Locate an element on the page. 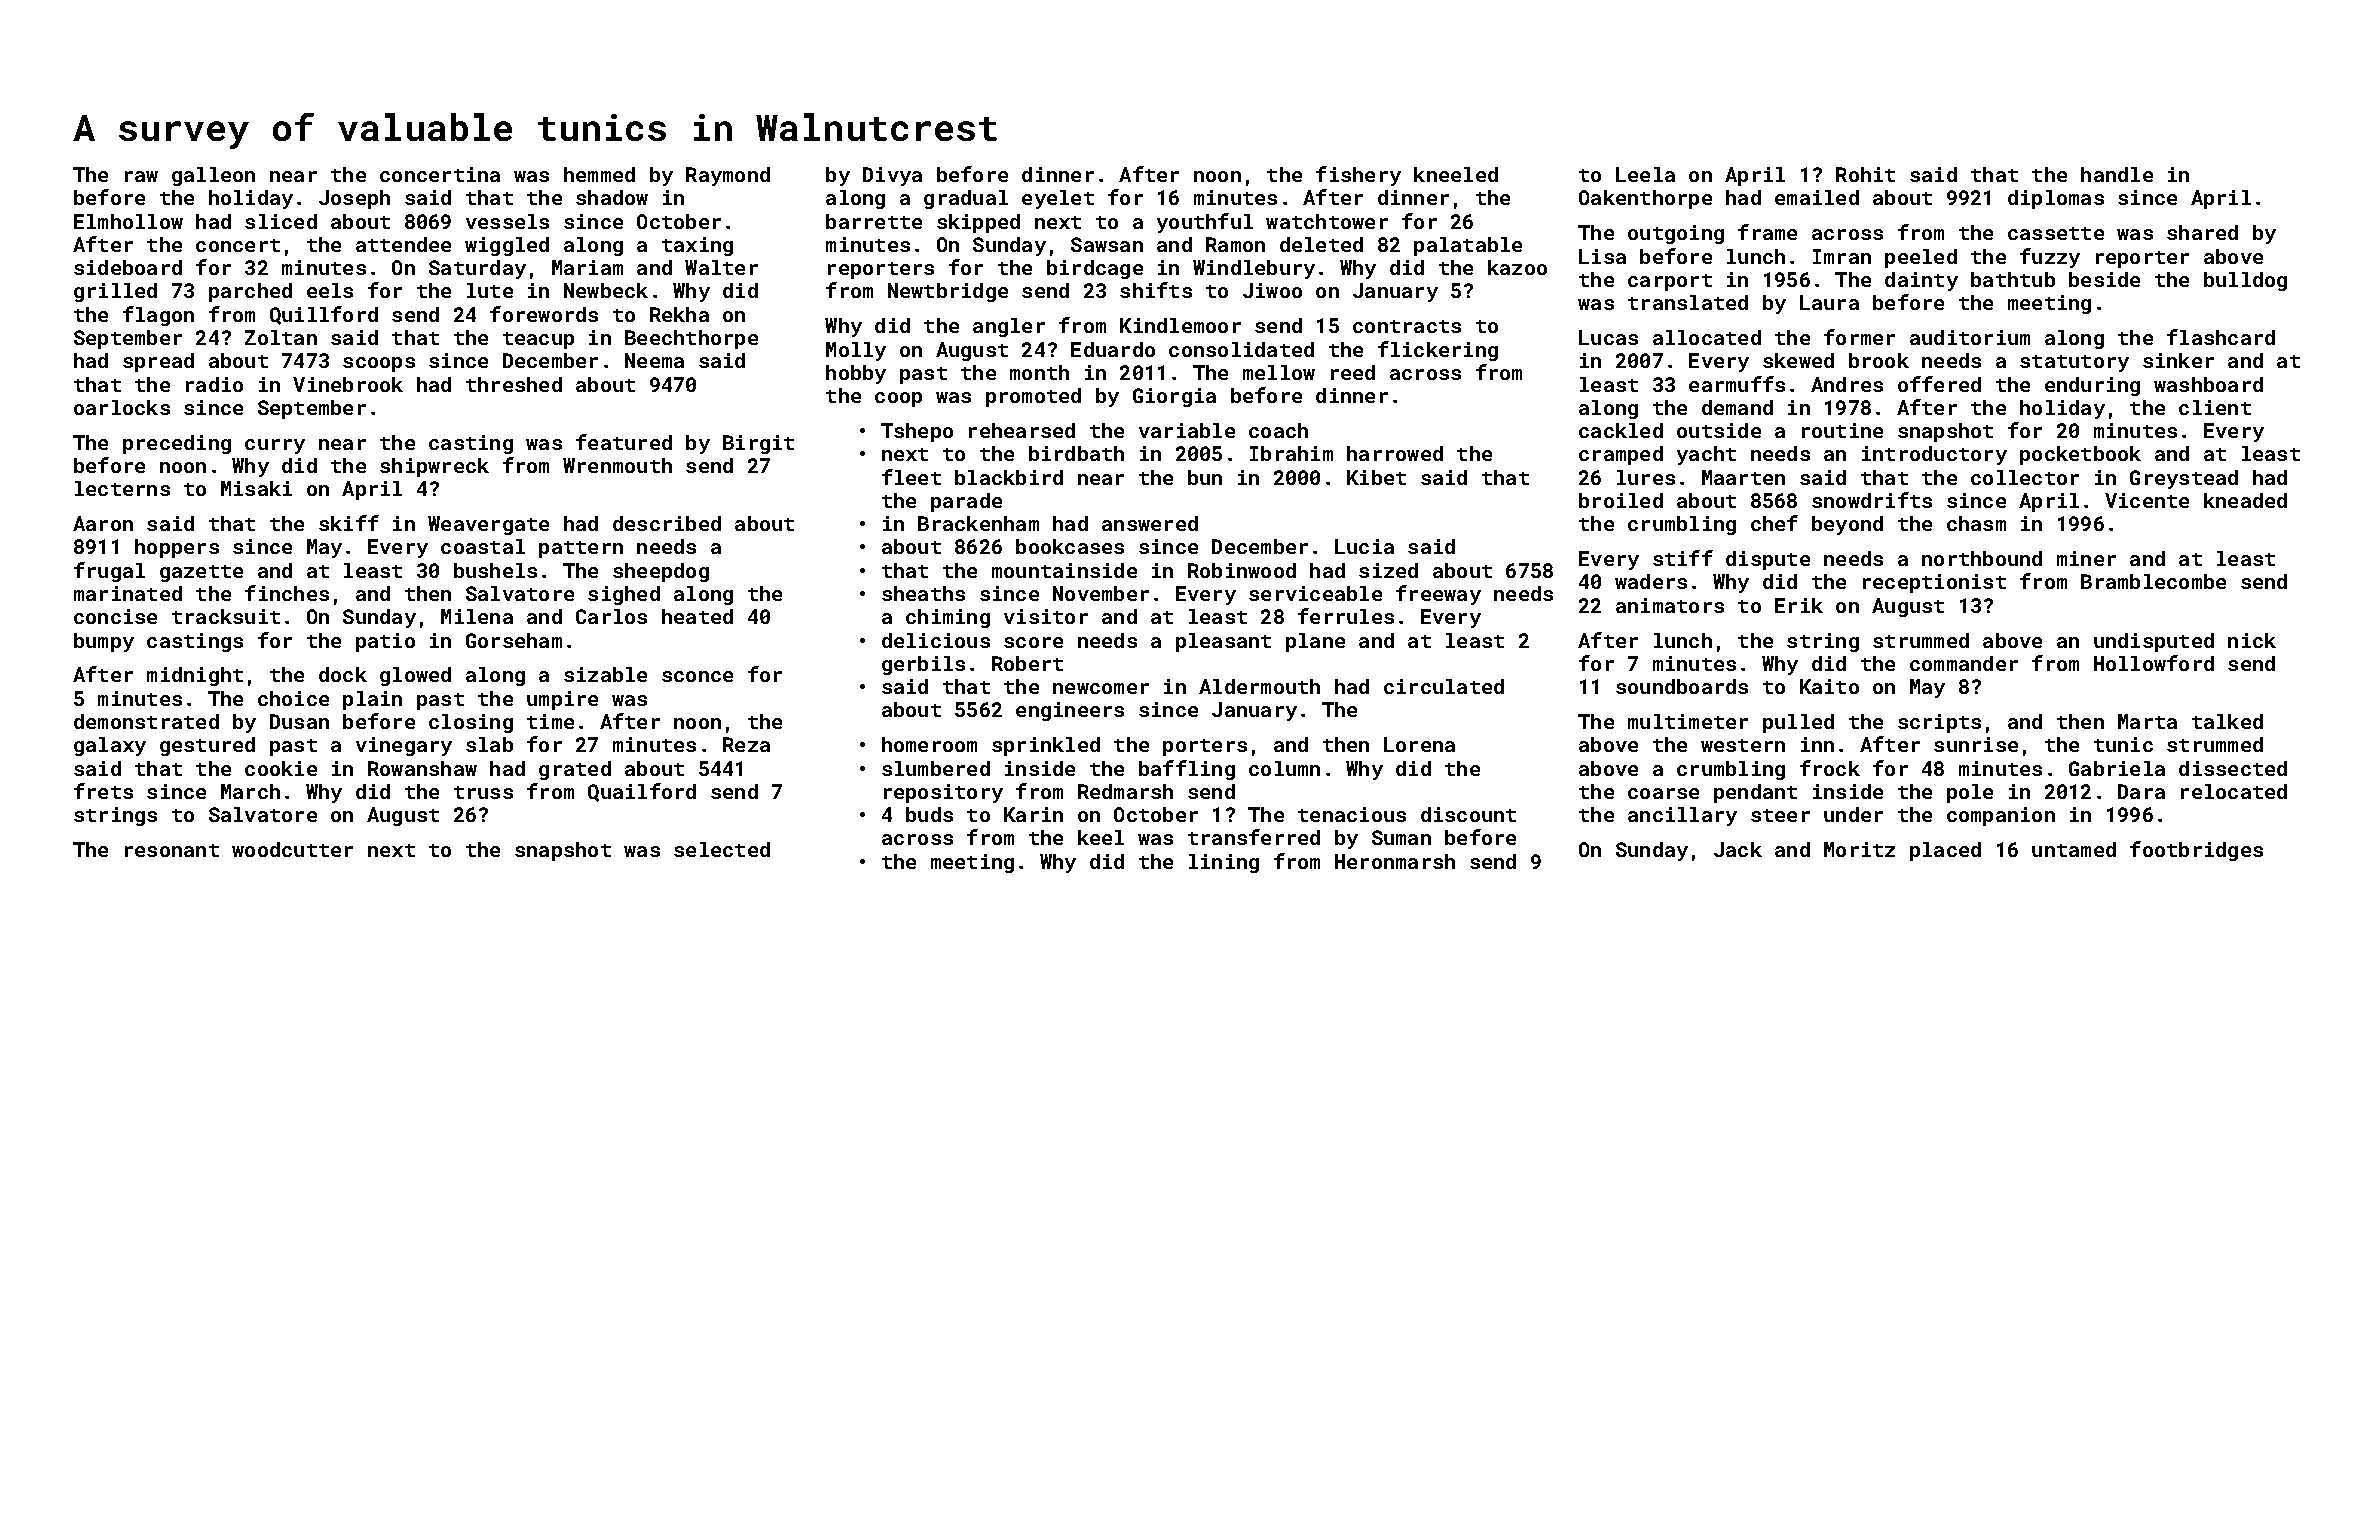  featured is located at coordinates (624, 442).
